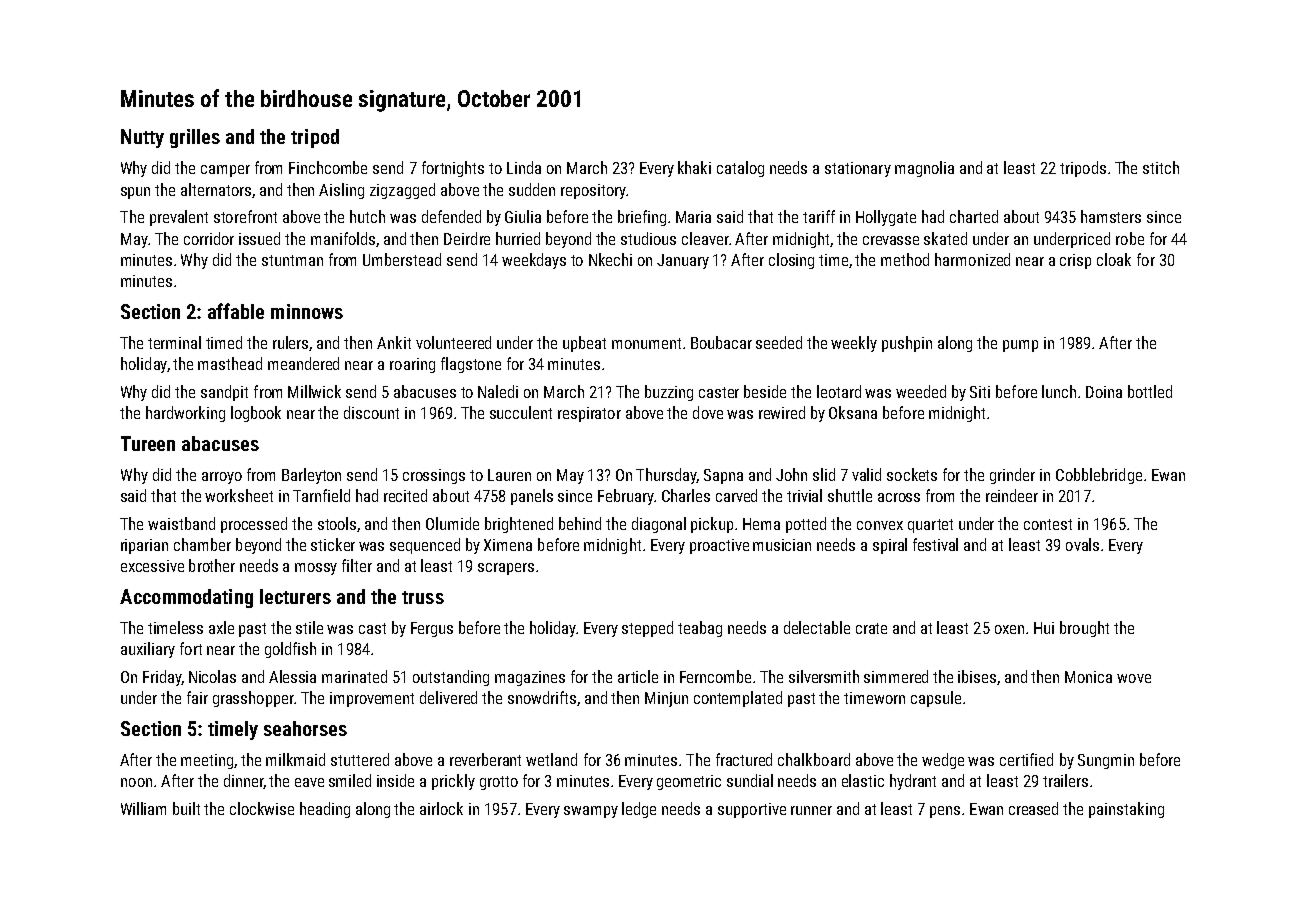 Image resolution: width=1308 pixels, height=924 pixels. Describe the element at coordinates (185, 414) in the screenshot. I see `hardworking` at that location.
